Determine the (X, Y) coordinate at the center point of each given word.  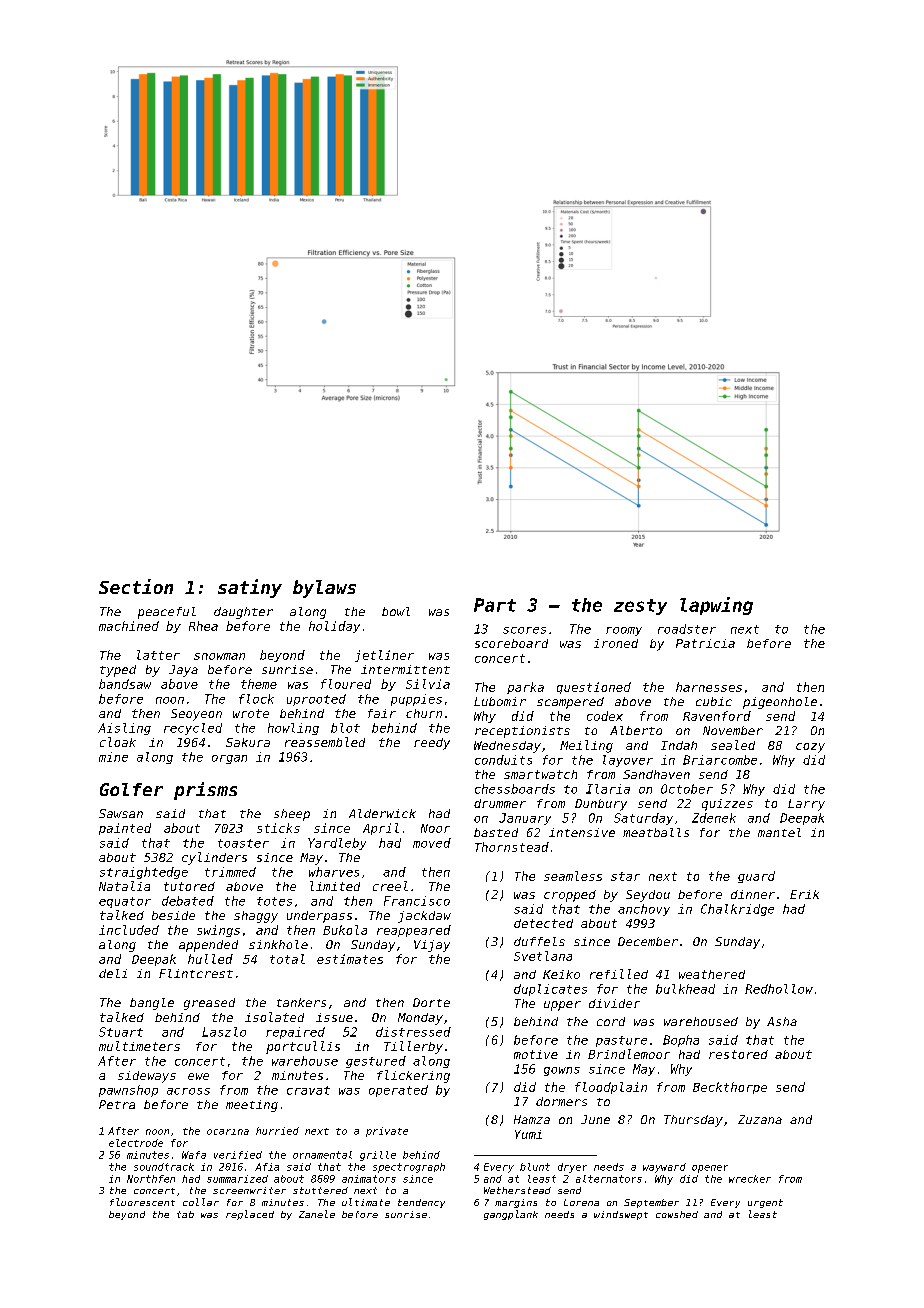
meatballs (656, 832)
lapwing (716, 606)
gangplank (511, 1215)
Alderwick (382, 813)
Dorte (431, 1002)
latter (158, 655)
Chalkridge (737, 910)
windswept (621, 1215)
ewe (198, 1076)
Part (495, 605)
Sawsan (121, 813)
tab (185, 1214)
